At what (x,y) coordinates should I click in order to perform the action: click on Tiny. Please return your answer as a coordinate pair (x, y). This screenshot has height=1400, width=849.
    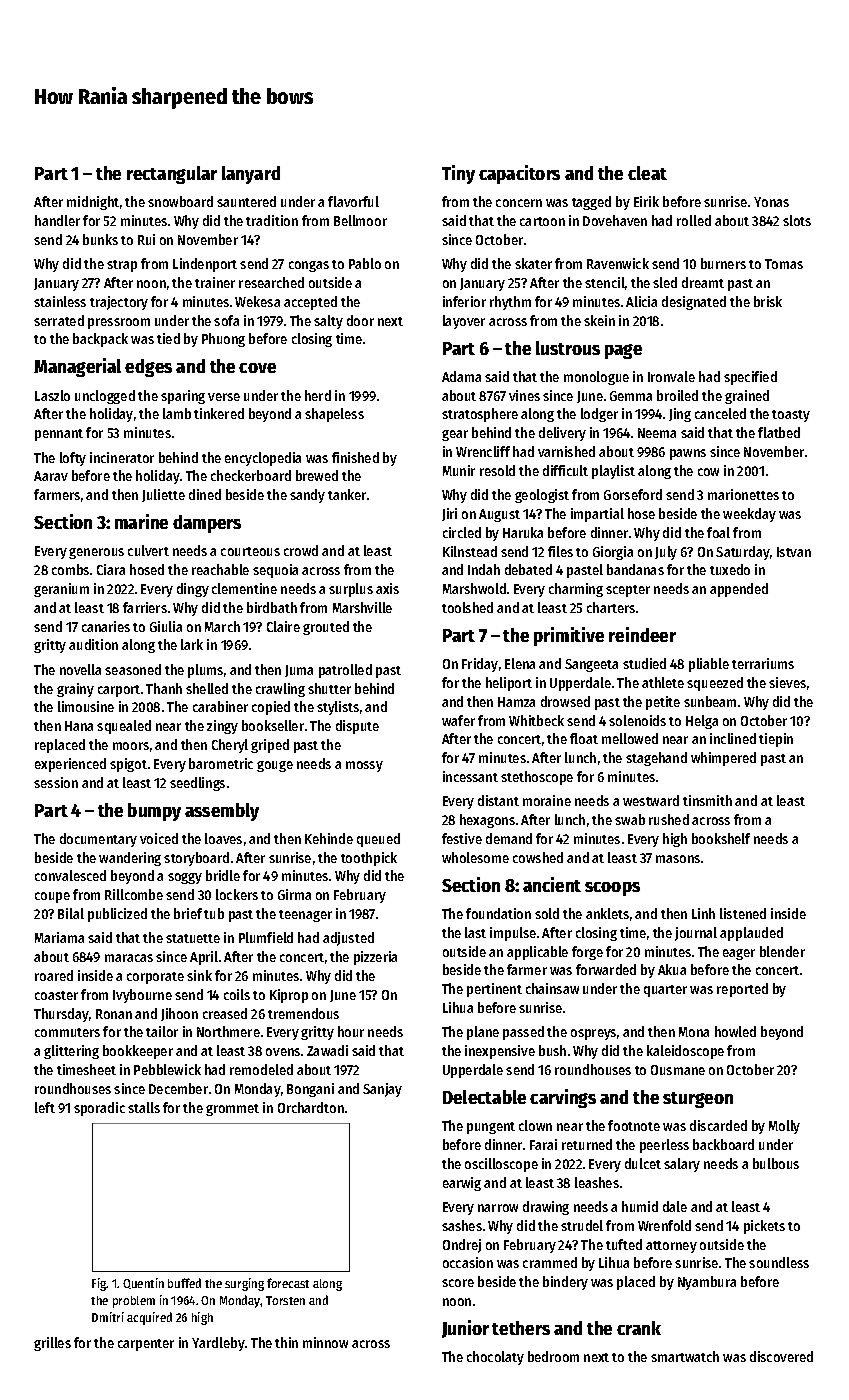
    Looking at the image, I should click on (458, 174).
